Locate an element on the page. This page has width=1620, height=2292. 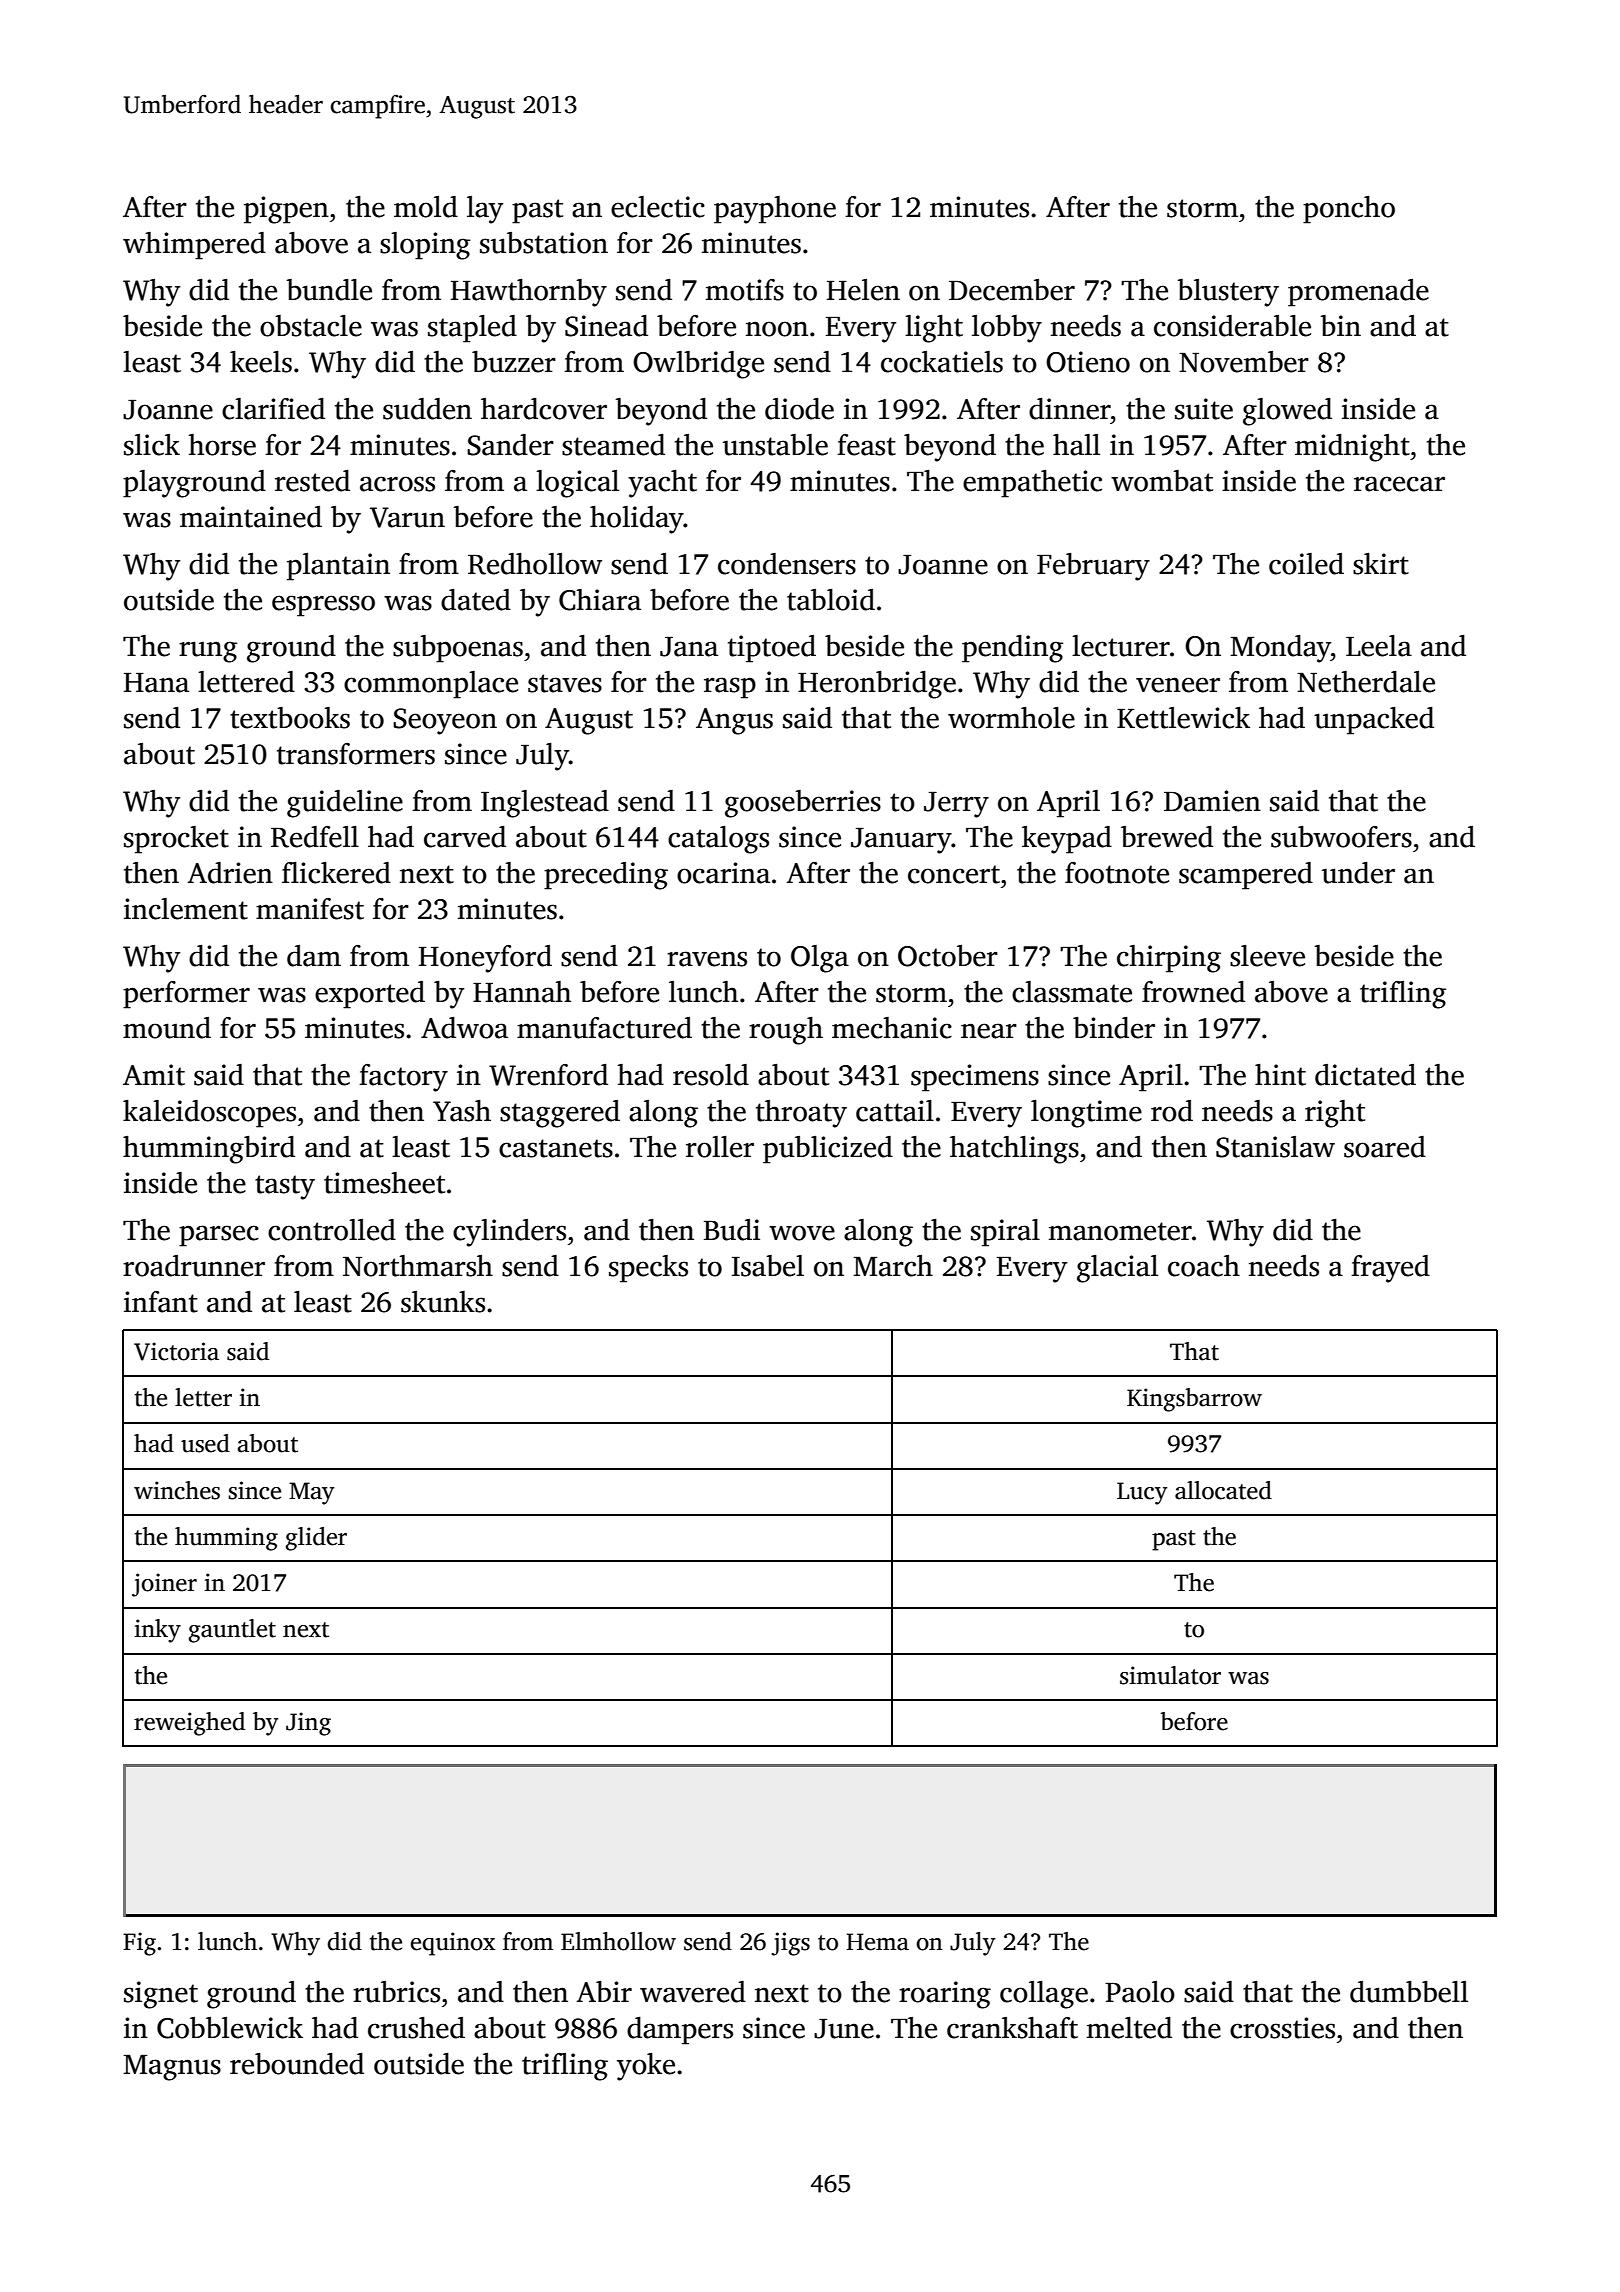
eclectic is located at coordinates (658, 207).
